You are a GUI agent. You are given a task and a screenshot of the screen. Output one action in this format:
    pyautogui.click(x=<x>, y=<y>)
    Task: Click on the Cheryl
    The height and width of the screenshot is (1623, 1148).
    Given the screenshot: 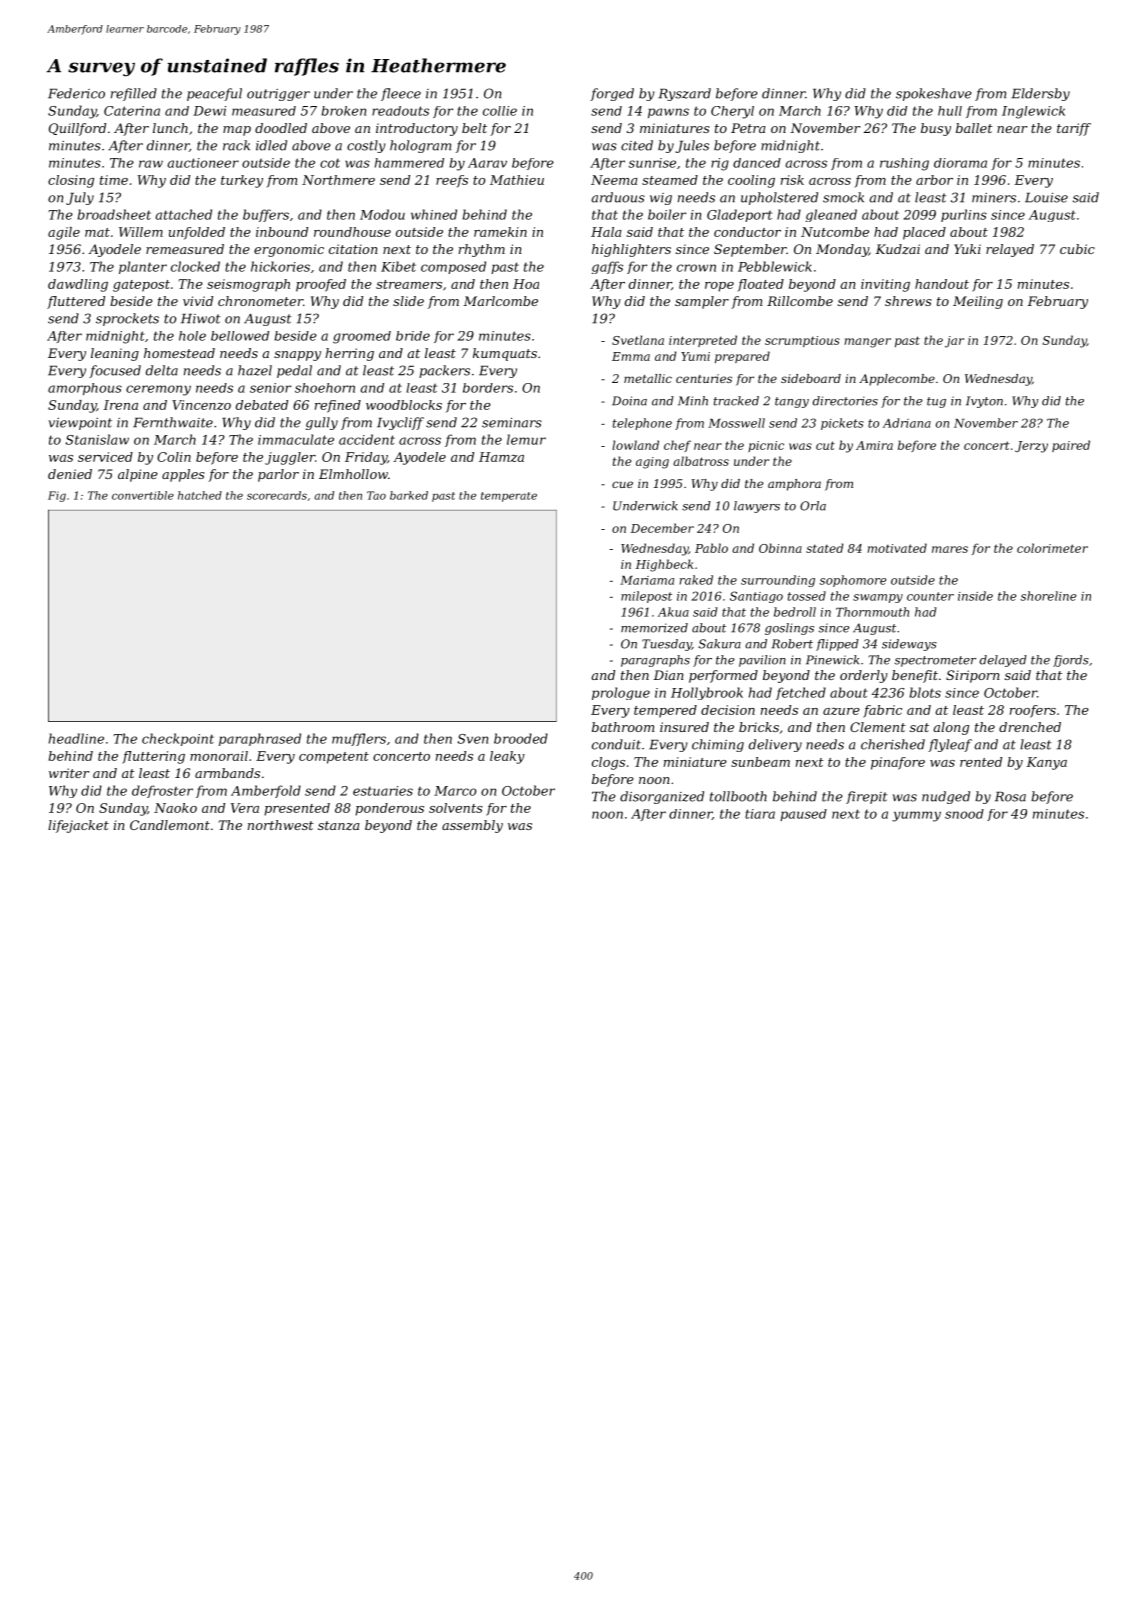 What is the action you would take?
    pyautogui.click(x=732, y=112)
